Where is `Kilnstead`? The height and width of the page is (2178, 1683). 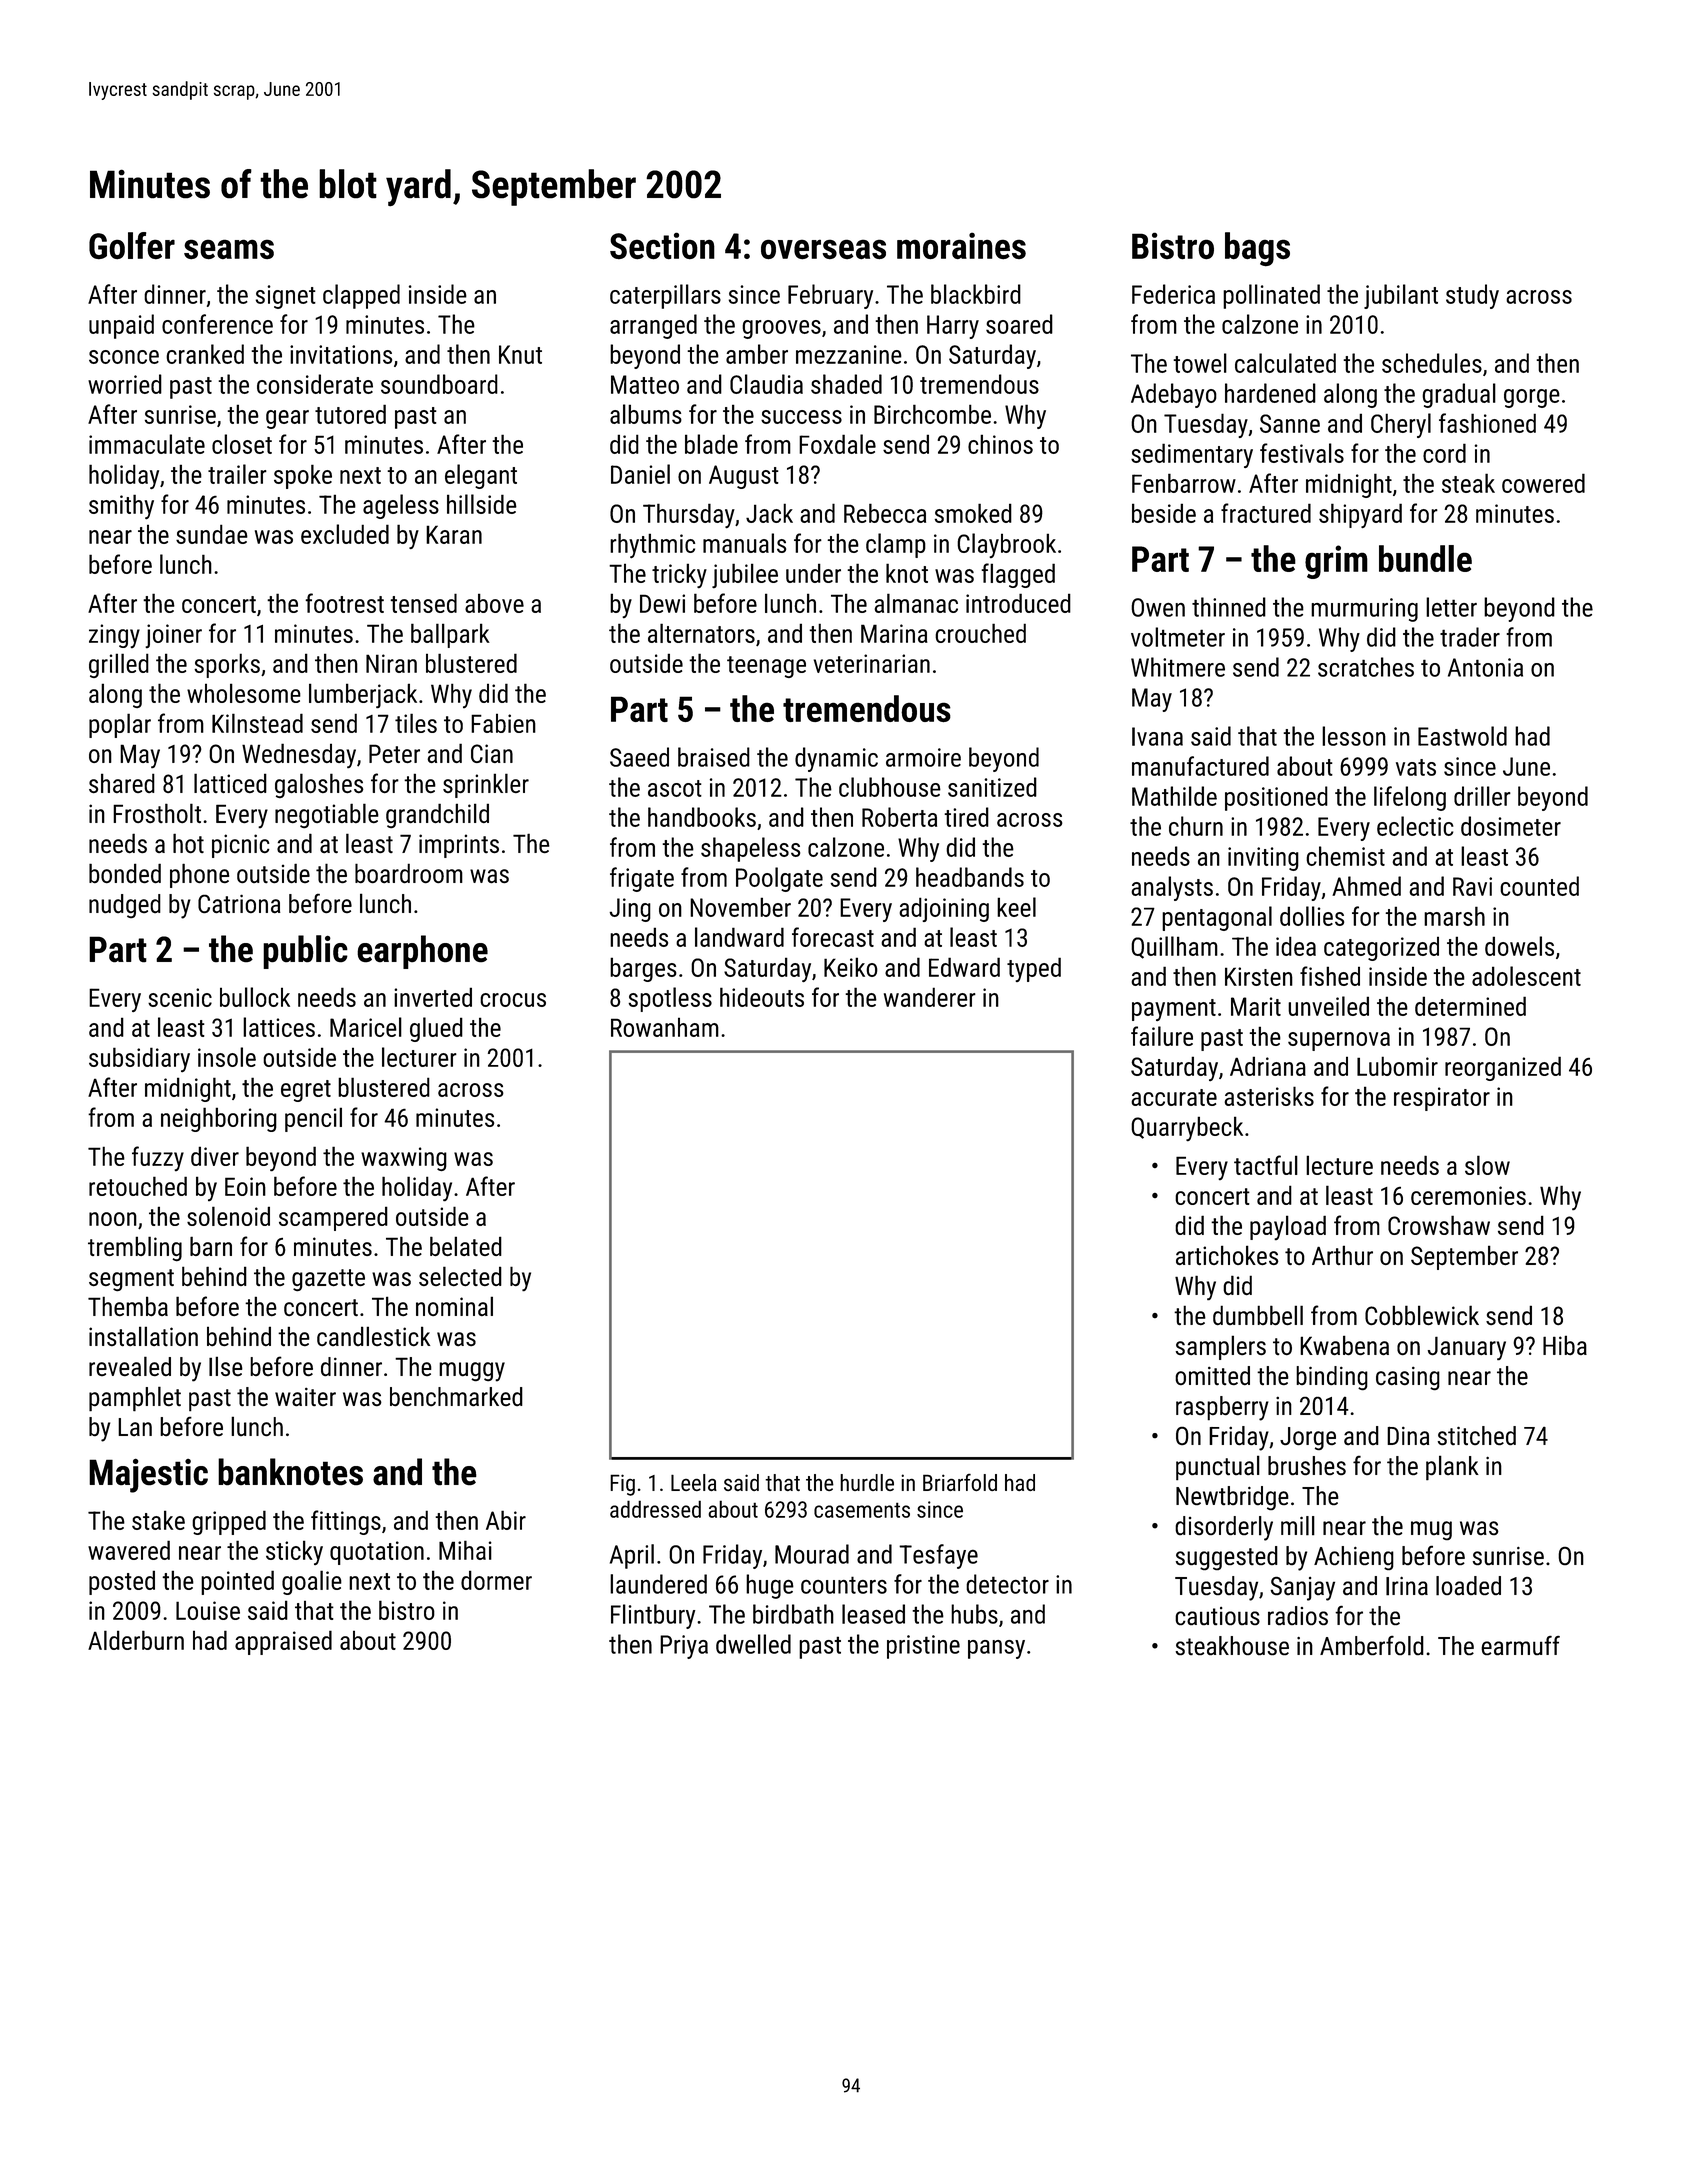
Kilnstead is located at coordinates (257, 723).
